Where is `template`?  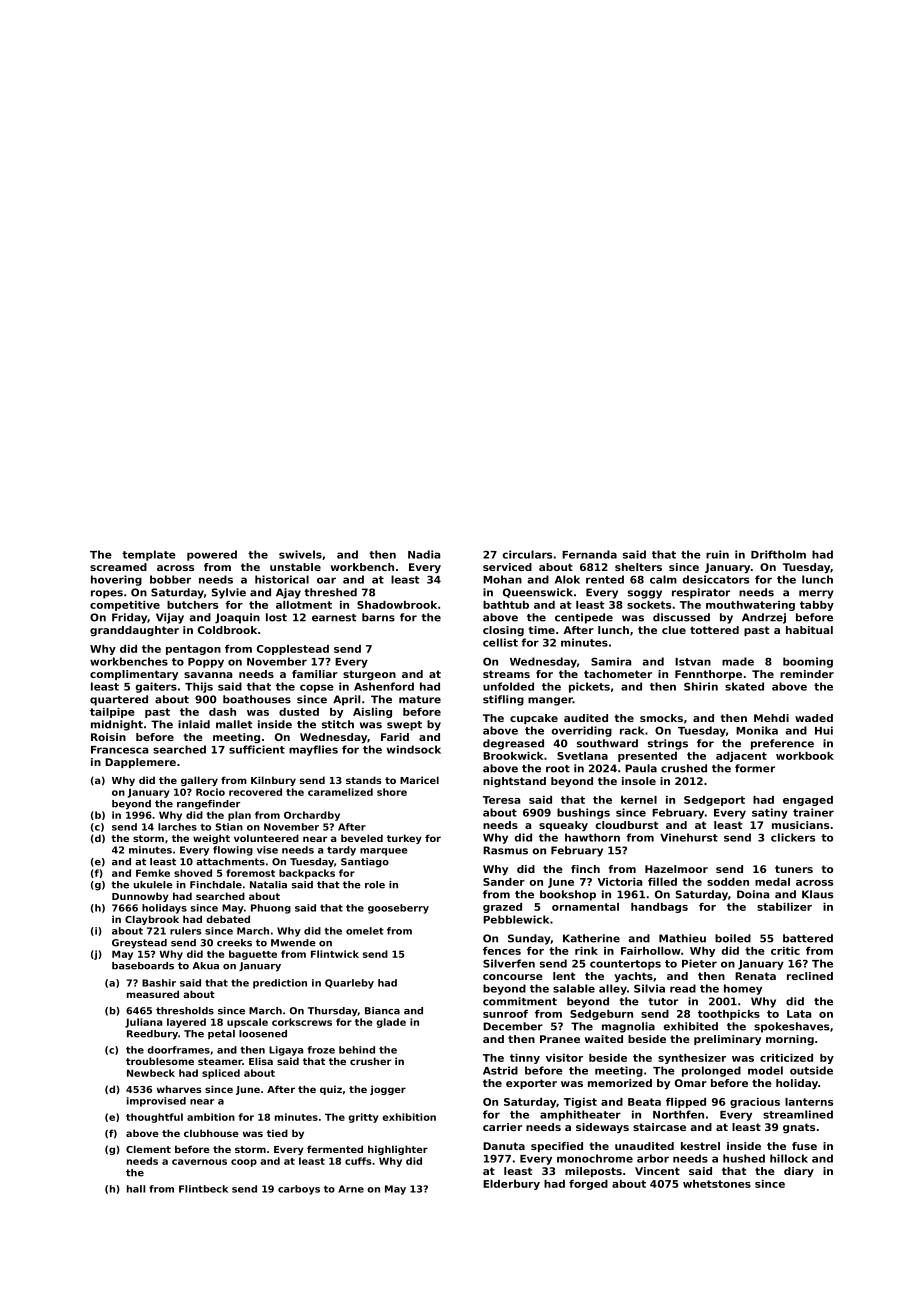
template is located at coordinates (149, 555).
